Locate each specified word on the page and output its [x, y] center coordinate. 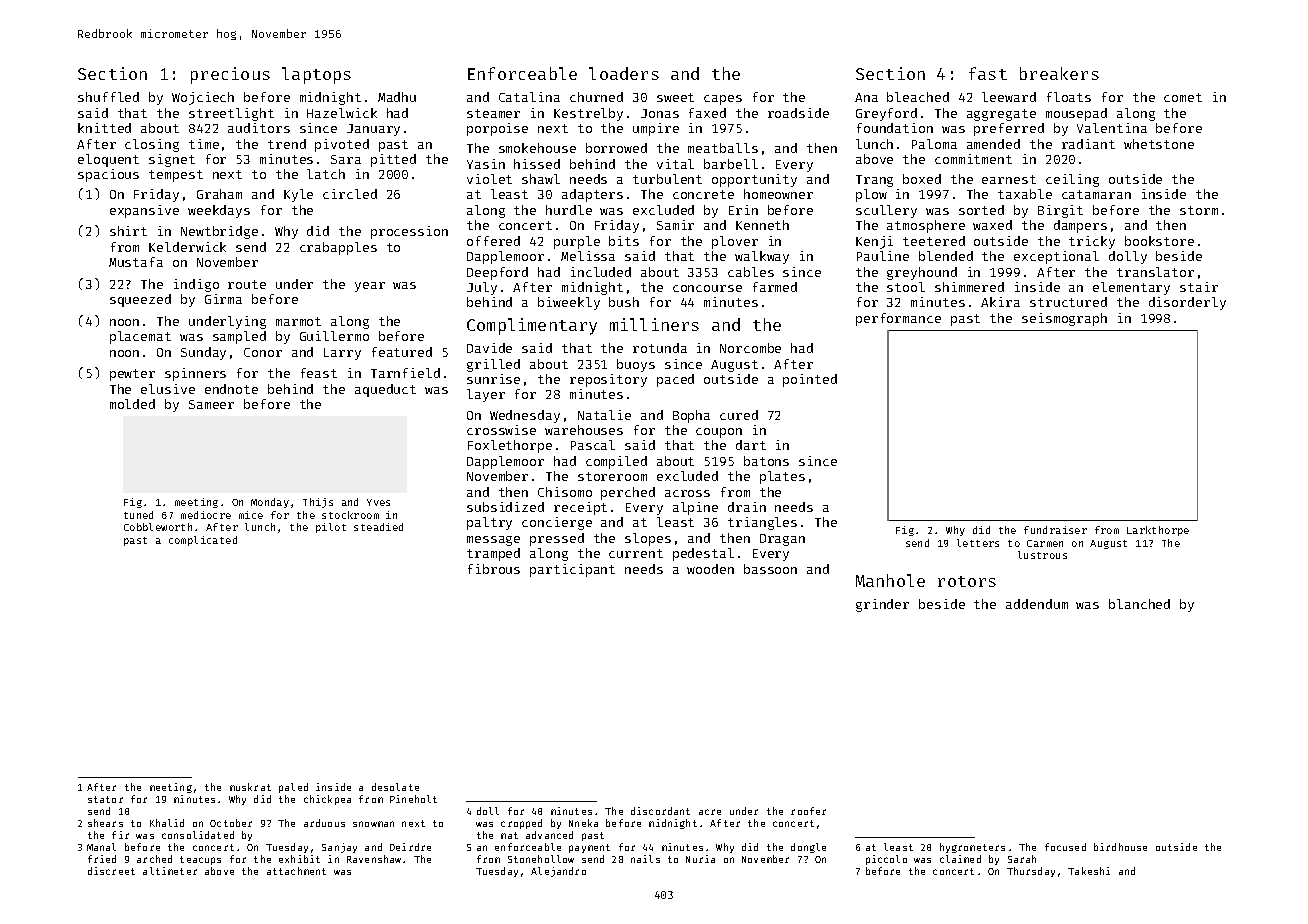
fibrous [494, 569]
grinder [882, 605]
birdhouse [1120, 847]
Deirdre [410, 847]
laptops [316, 75]
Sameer [211, 404]
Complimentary [532, 326]
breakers [1059, 73]
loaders [624, 73]
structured [1068, 302]
